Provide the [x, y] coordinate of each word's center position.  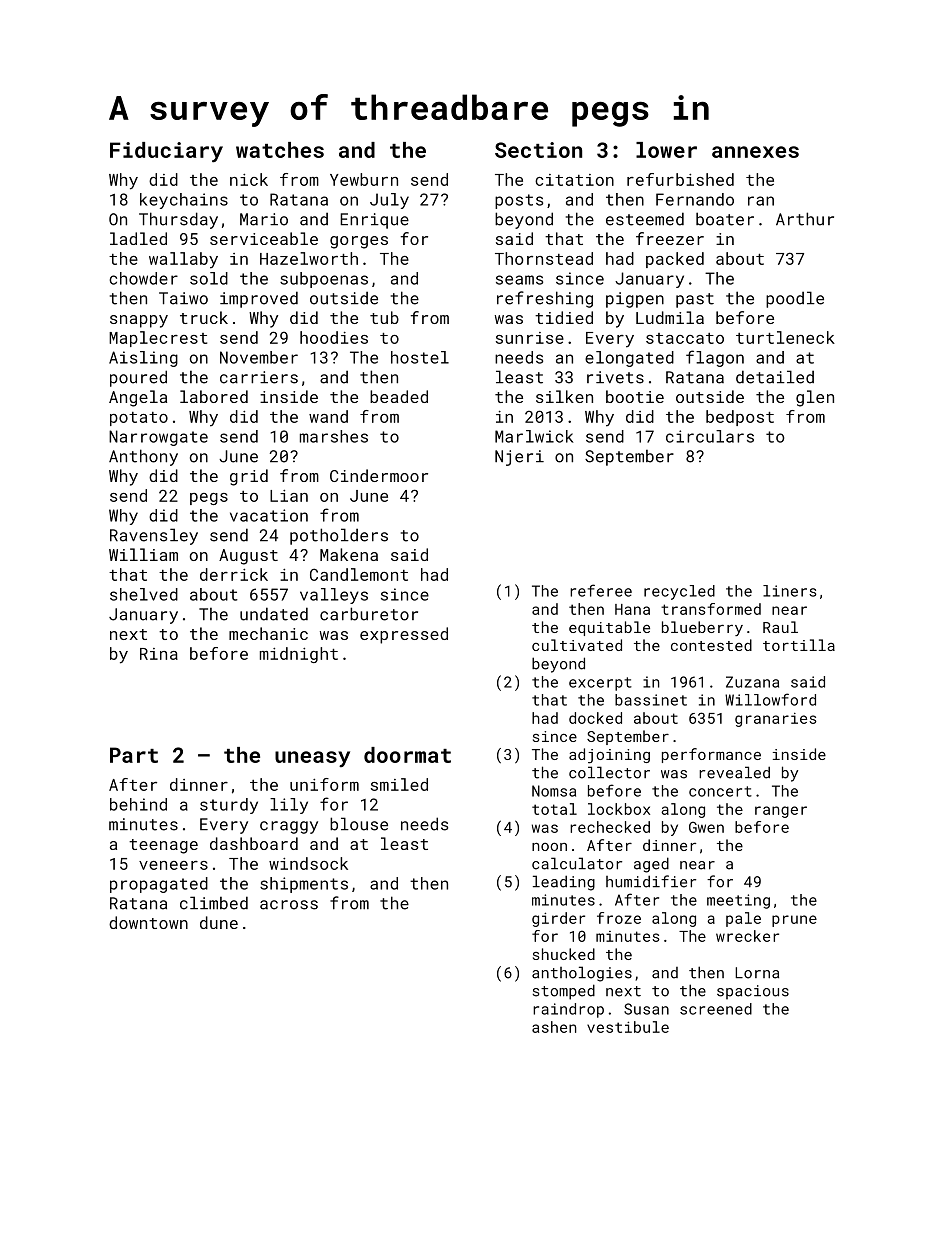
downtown [148, 922]
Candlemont [359, 574]
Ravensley [154, 536]
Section [538, 150]
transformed [711, 609]
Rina [159, 654]
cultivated [577, 645]
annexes [755, 152]
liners [790, 591]
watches [280, 150]
